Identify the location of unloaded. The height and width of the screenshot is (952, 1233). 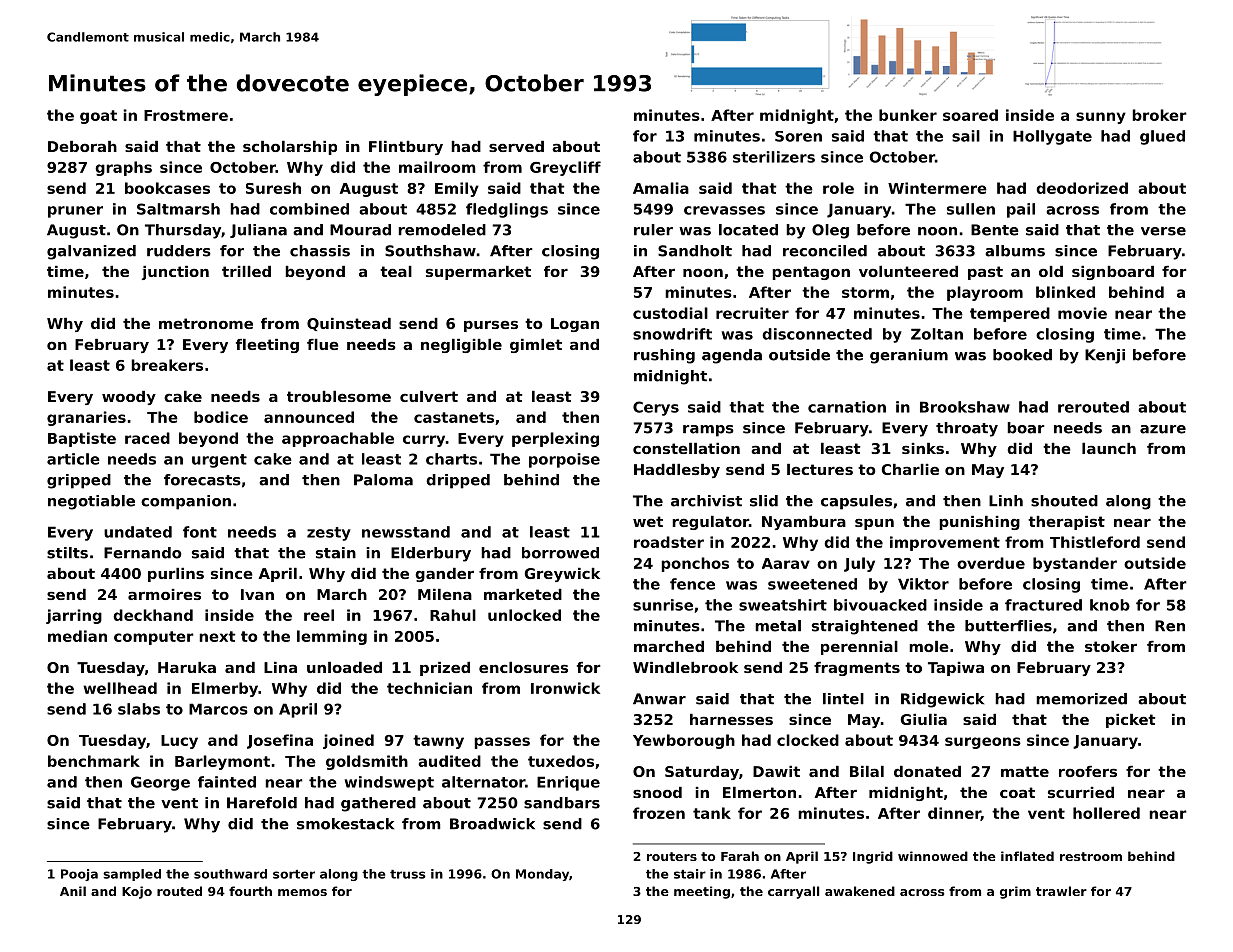
(344, 667).
